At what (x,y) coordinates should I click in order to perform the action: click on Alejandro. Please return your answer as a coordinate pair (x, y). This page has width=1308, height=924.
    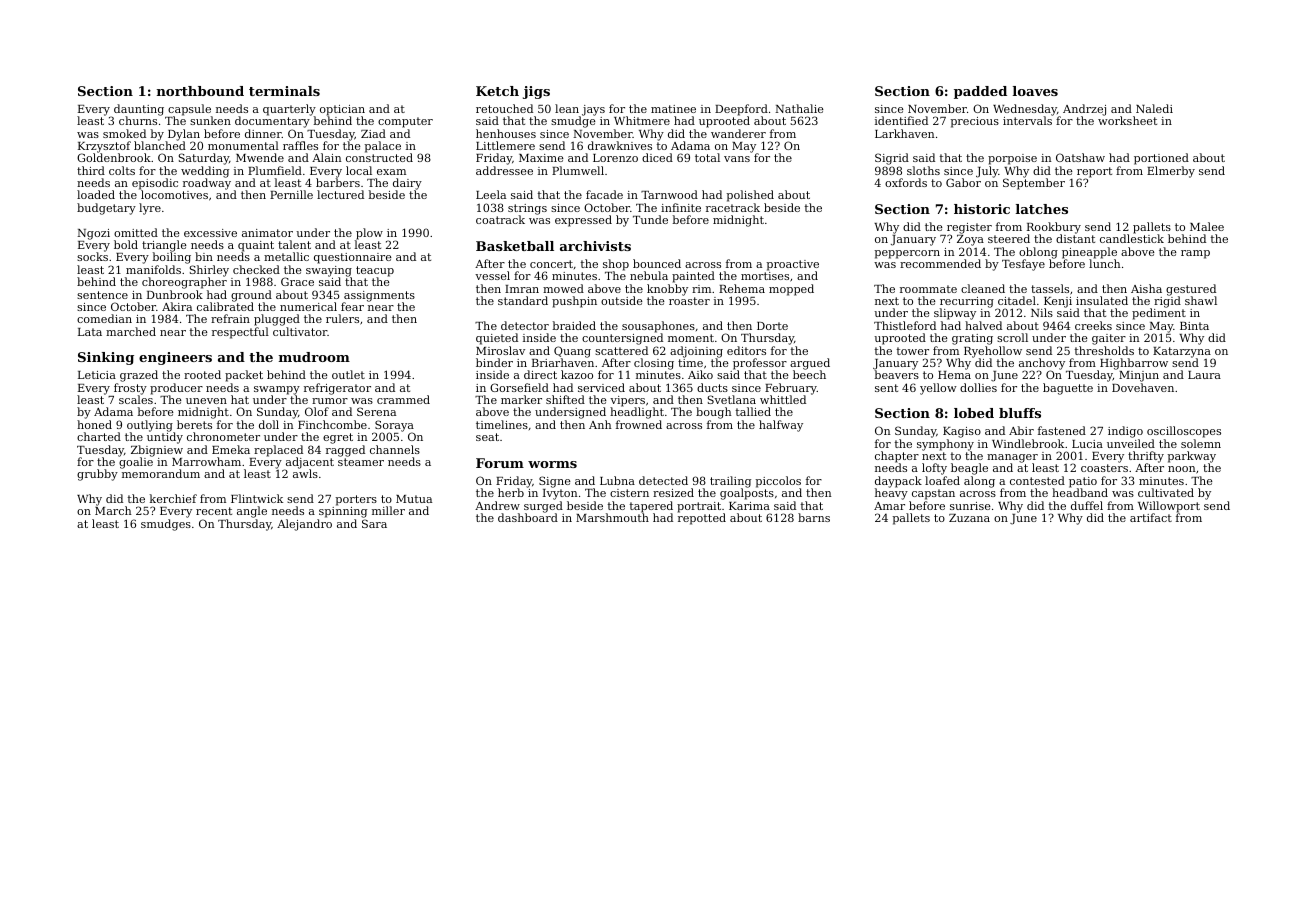
    Looking at the image, I should click on (304, 525).
